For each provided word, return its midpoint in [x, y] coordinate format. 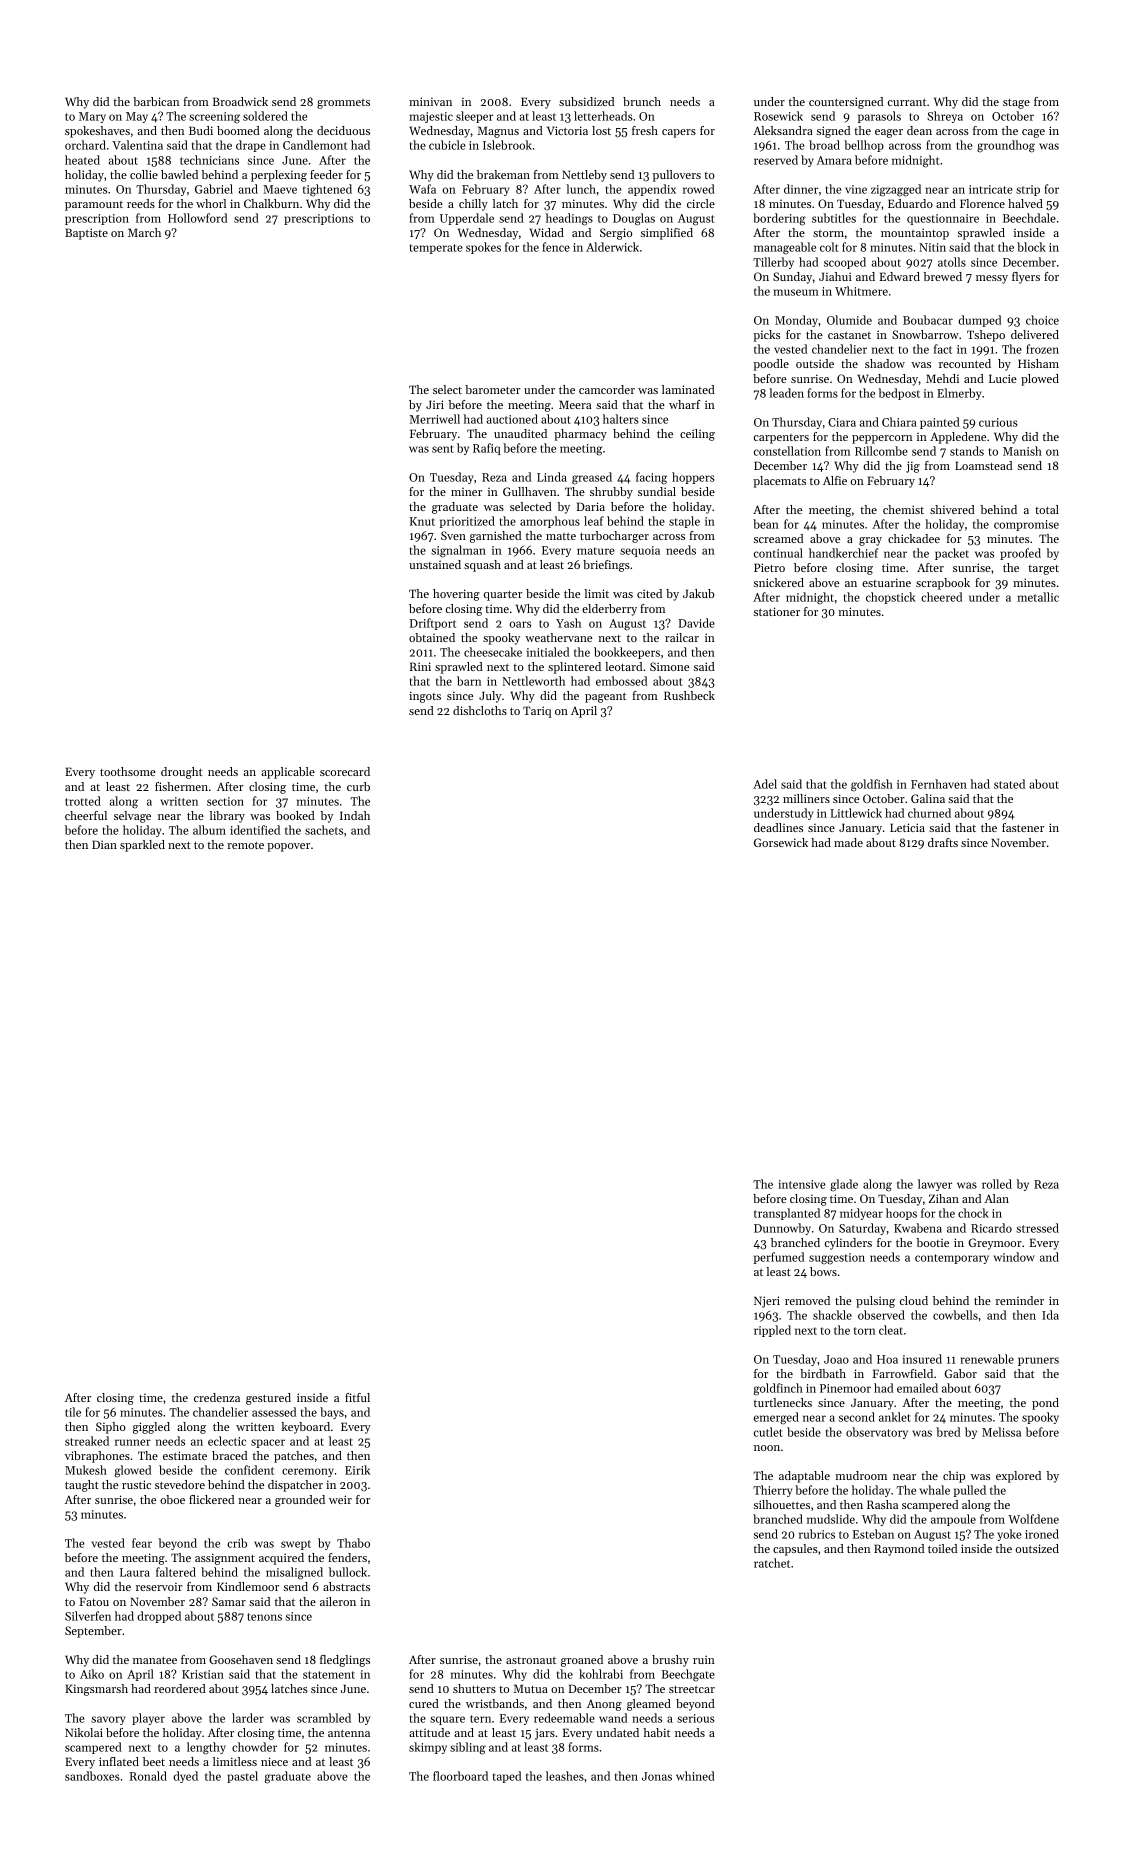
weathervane [558, 637]
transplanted [787, 1214]
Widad [547, 232]
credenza [217, 1397]
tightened [327, 190]
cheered [941, 597]
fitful [357, 1397]
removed [807, 1300]
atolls [952, 262]
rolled [997, 1184]
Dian [104, 844]
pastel [242, 1777]
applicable [288, 773]
